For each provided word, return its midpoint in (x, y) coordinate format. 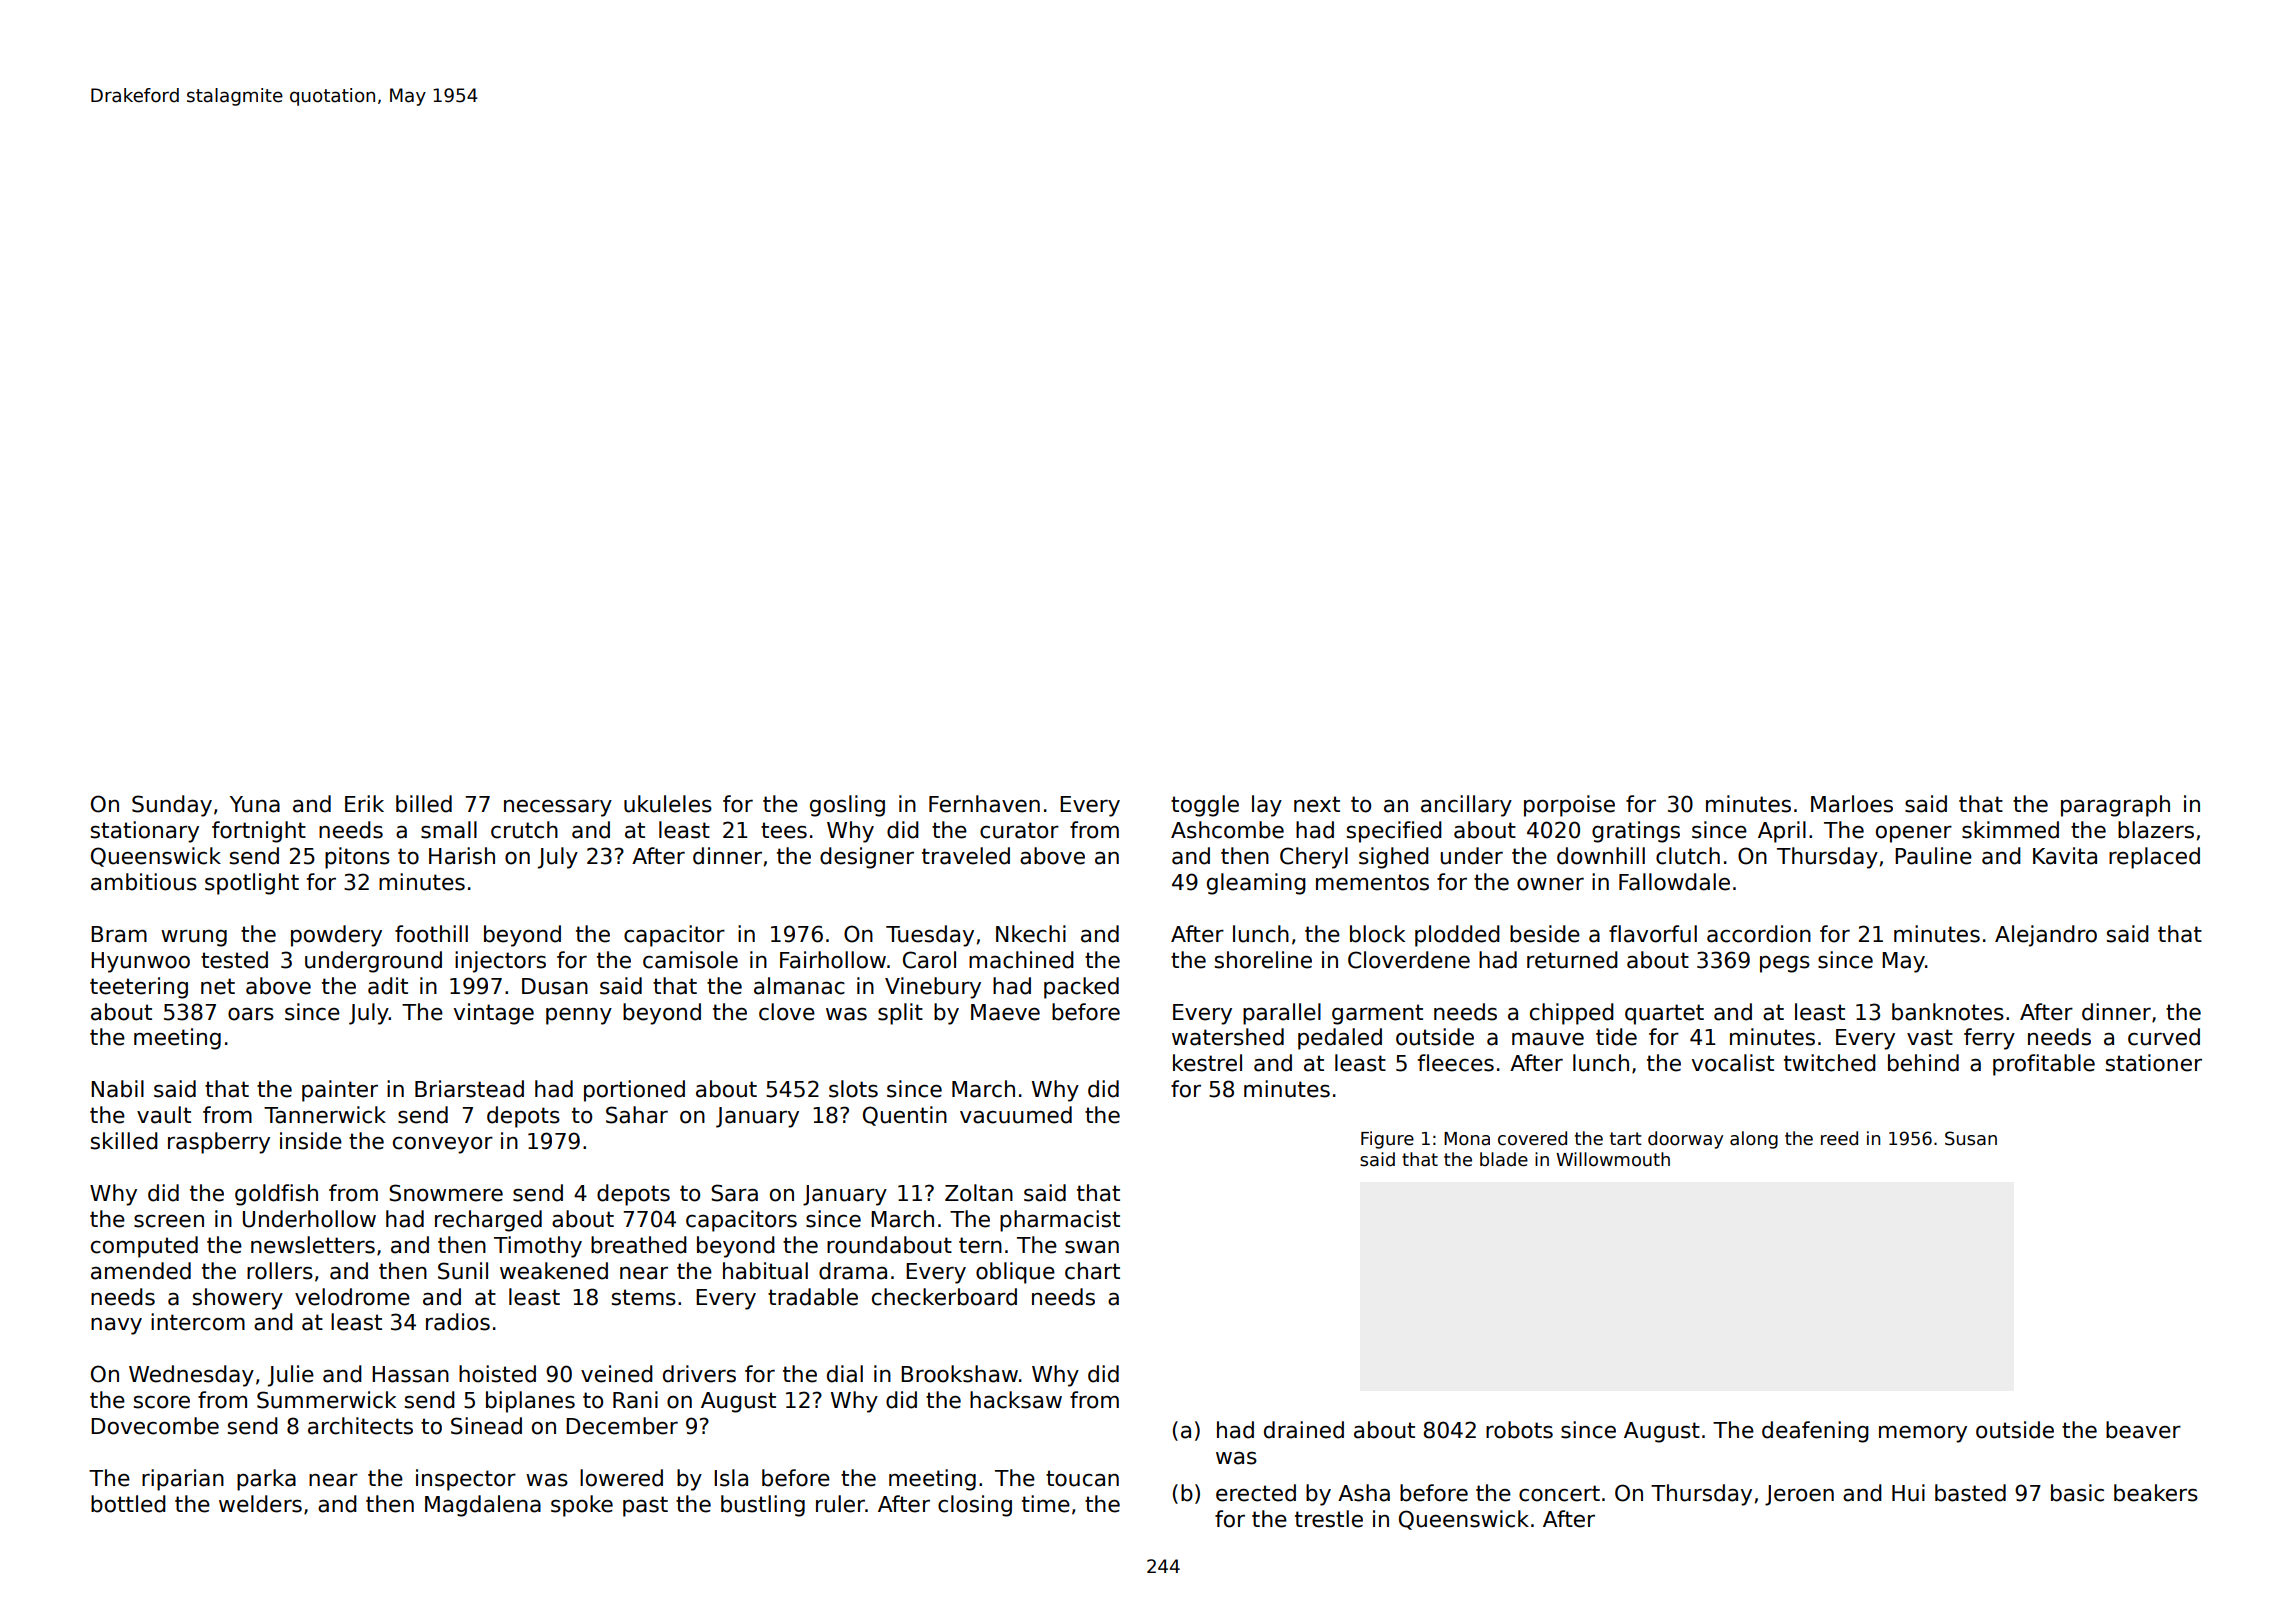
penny (579, 1016)
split (900, 1014)
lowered (621, 1478)
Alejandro (2046, 936)
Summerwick (326, 1400)
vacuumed (1016, 1115)
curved (2164, 1037)
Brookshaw (959, 1374)
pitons (357, 858)
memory (1923, 1434)
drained (1304, 1430)
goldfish (276, 1195)
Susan (1971, 1138)
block (1377, 934)
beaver (2143, 1430)
